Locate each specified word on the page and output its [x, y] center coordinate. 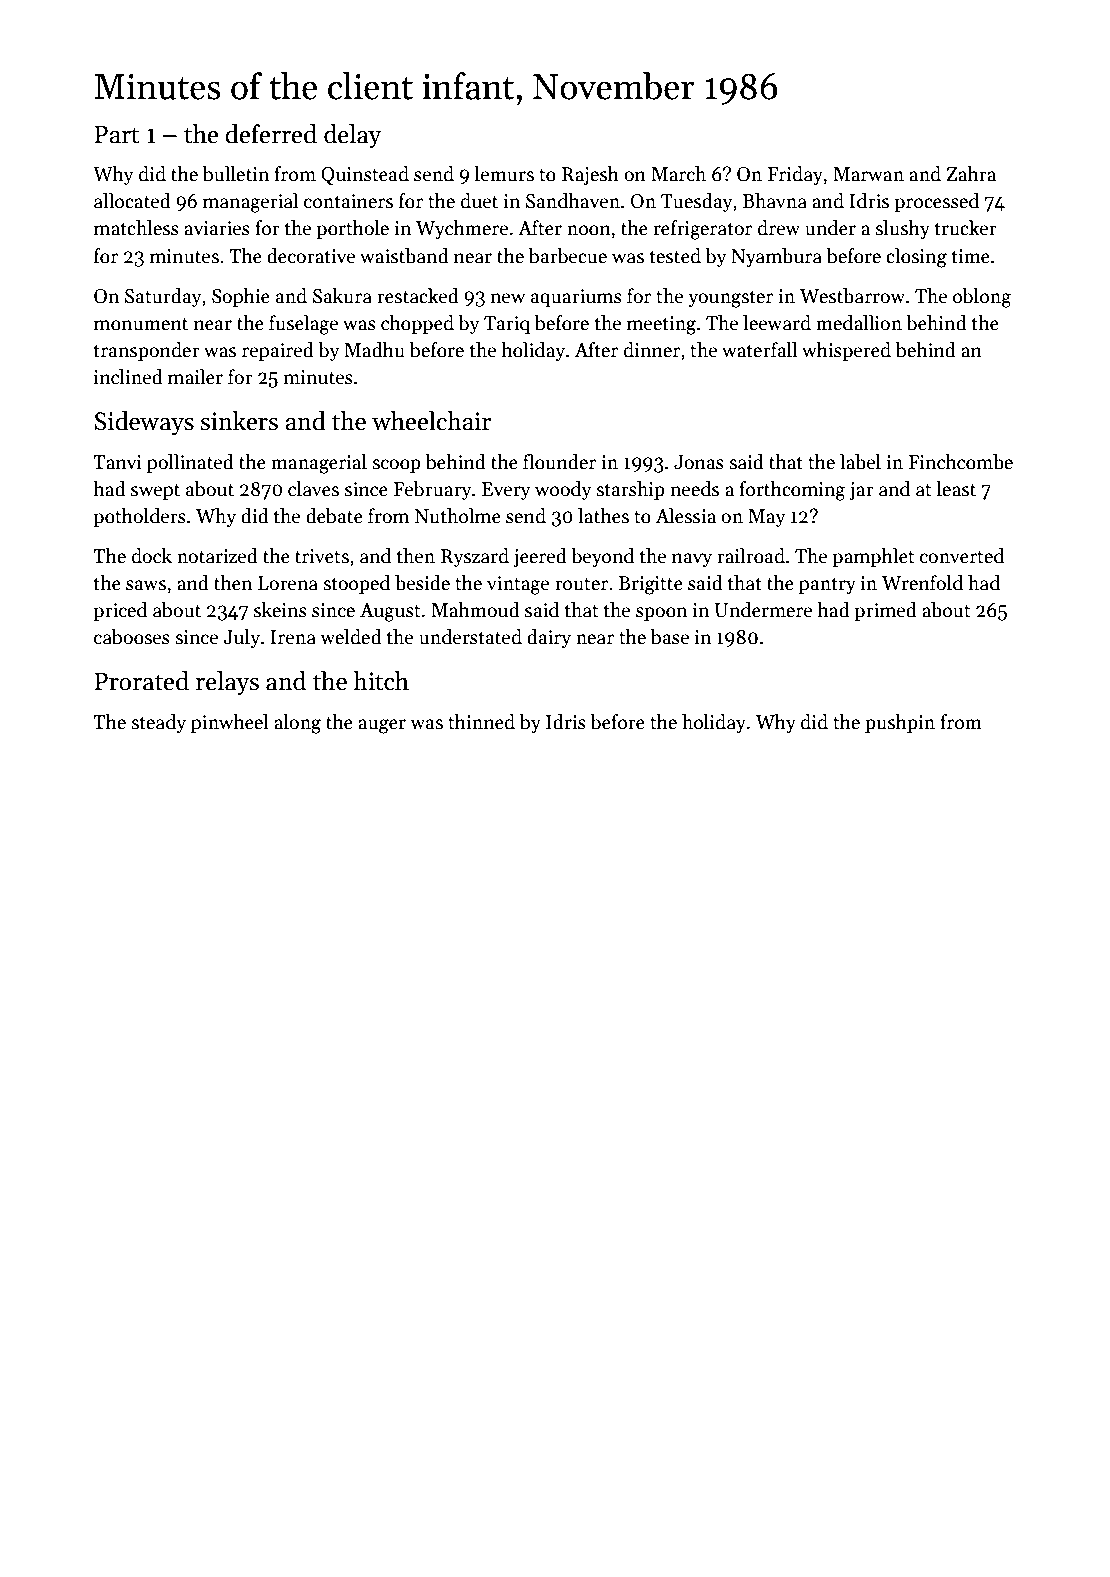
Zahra [971, 174]
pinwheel [230, 723]
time [971, 256]
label [860, 462]
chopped [417, 324]
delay [352, 136]
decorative [311, 256]
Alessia [686, 516]
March [678, 174]
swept [155, 492]
